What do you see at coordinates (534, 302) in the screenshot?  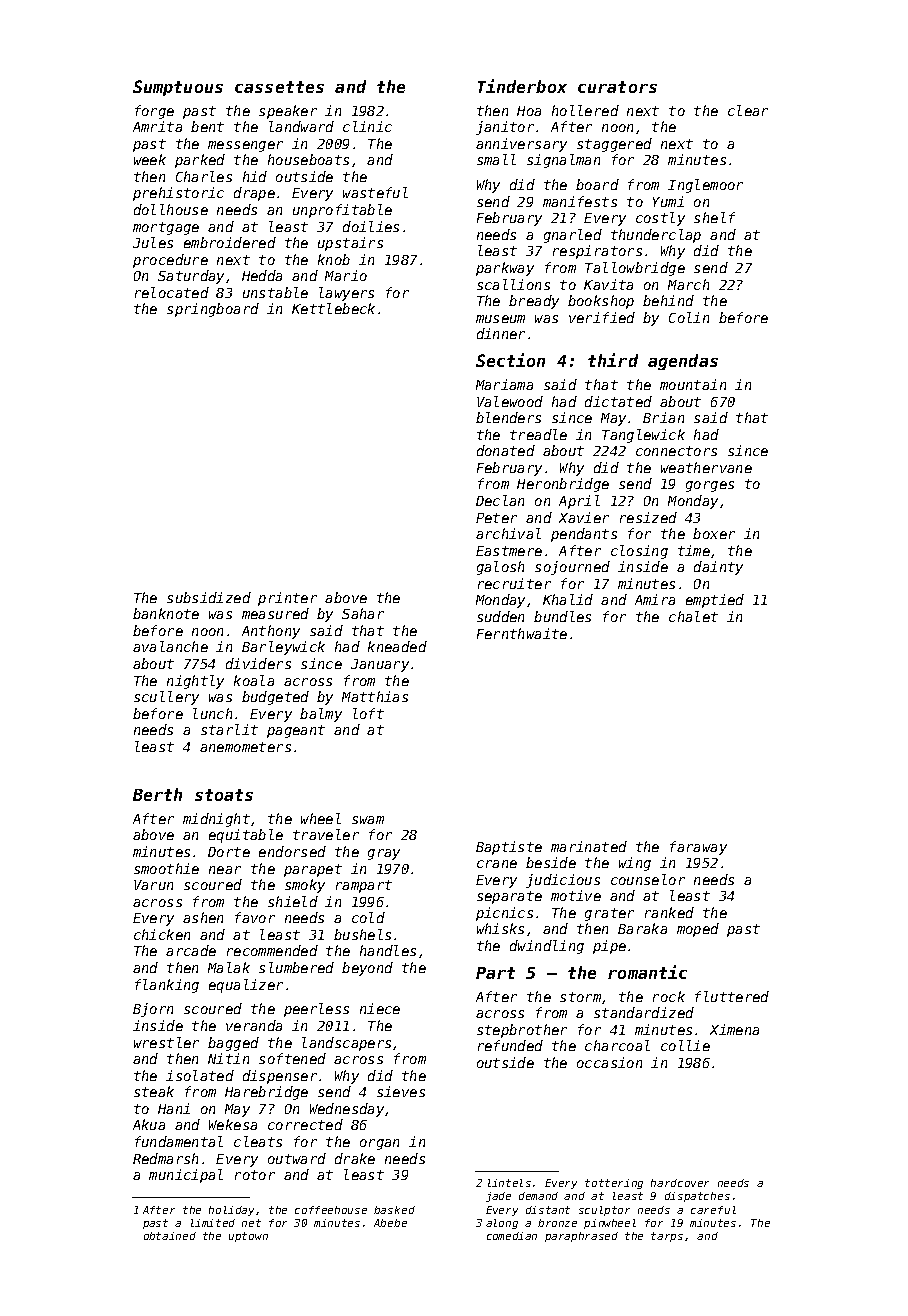 I see `bready` at bounding box center [534, 302].
